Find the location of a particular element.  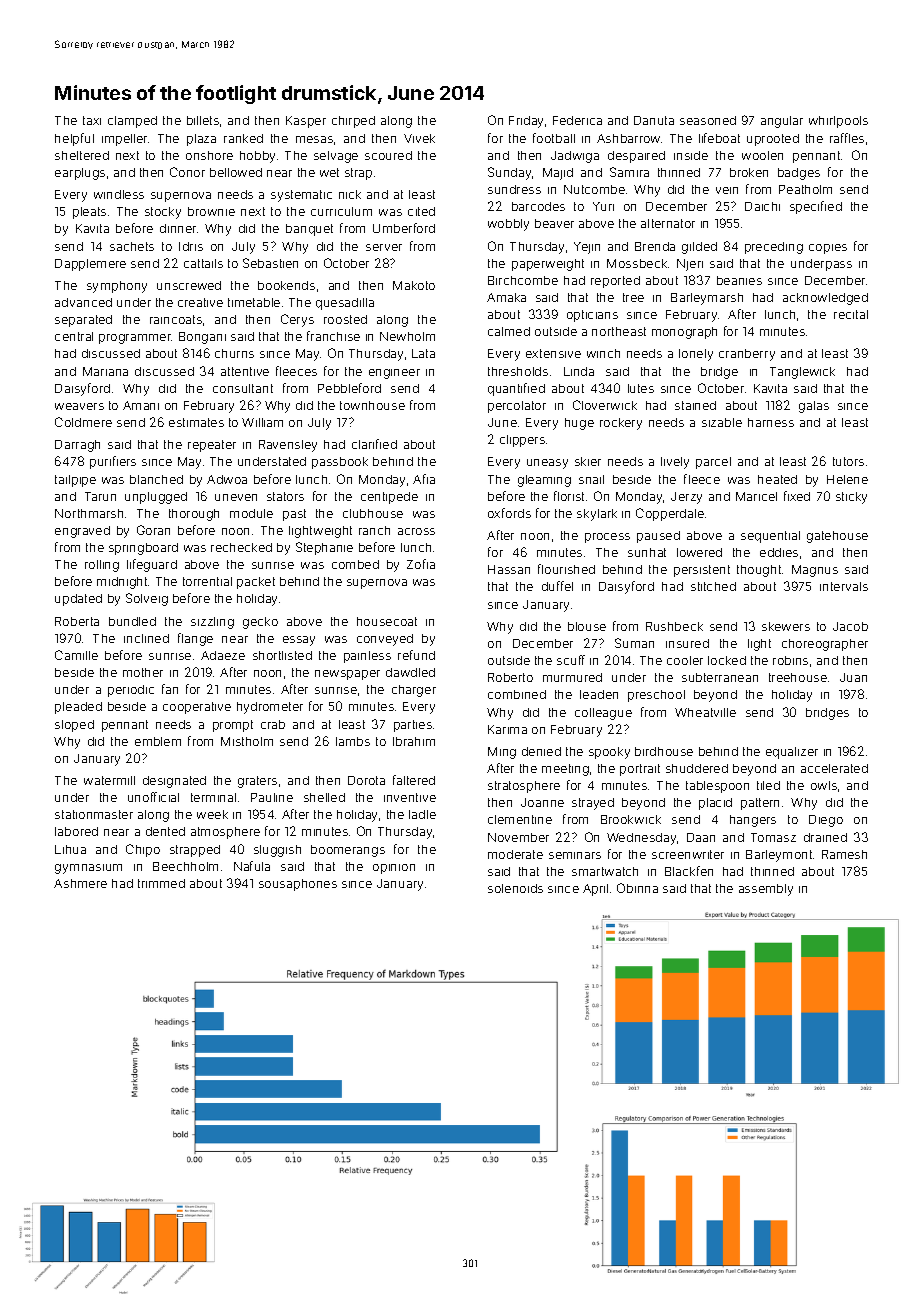

angular is located at coordinates (782, 122).
